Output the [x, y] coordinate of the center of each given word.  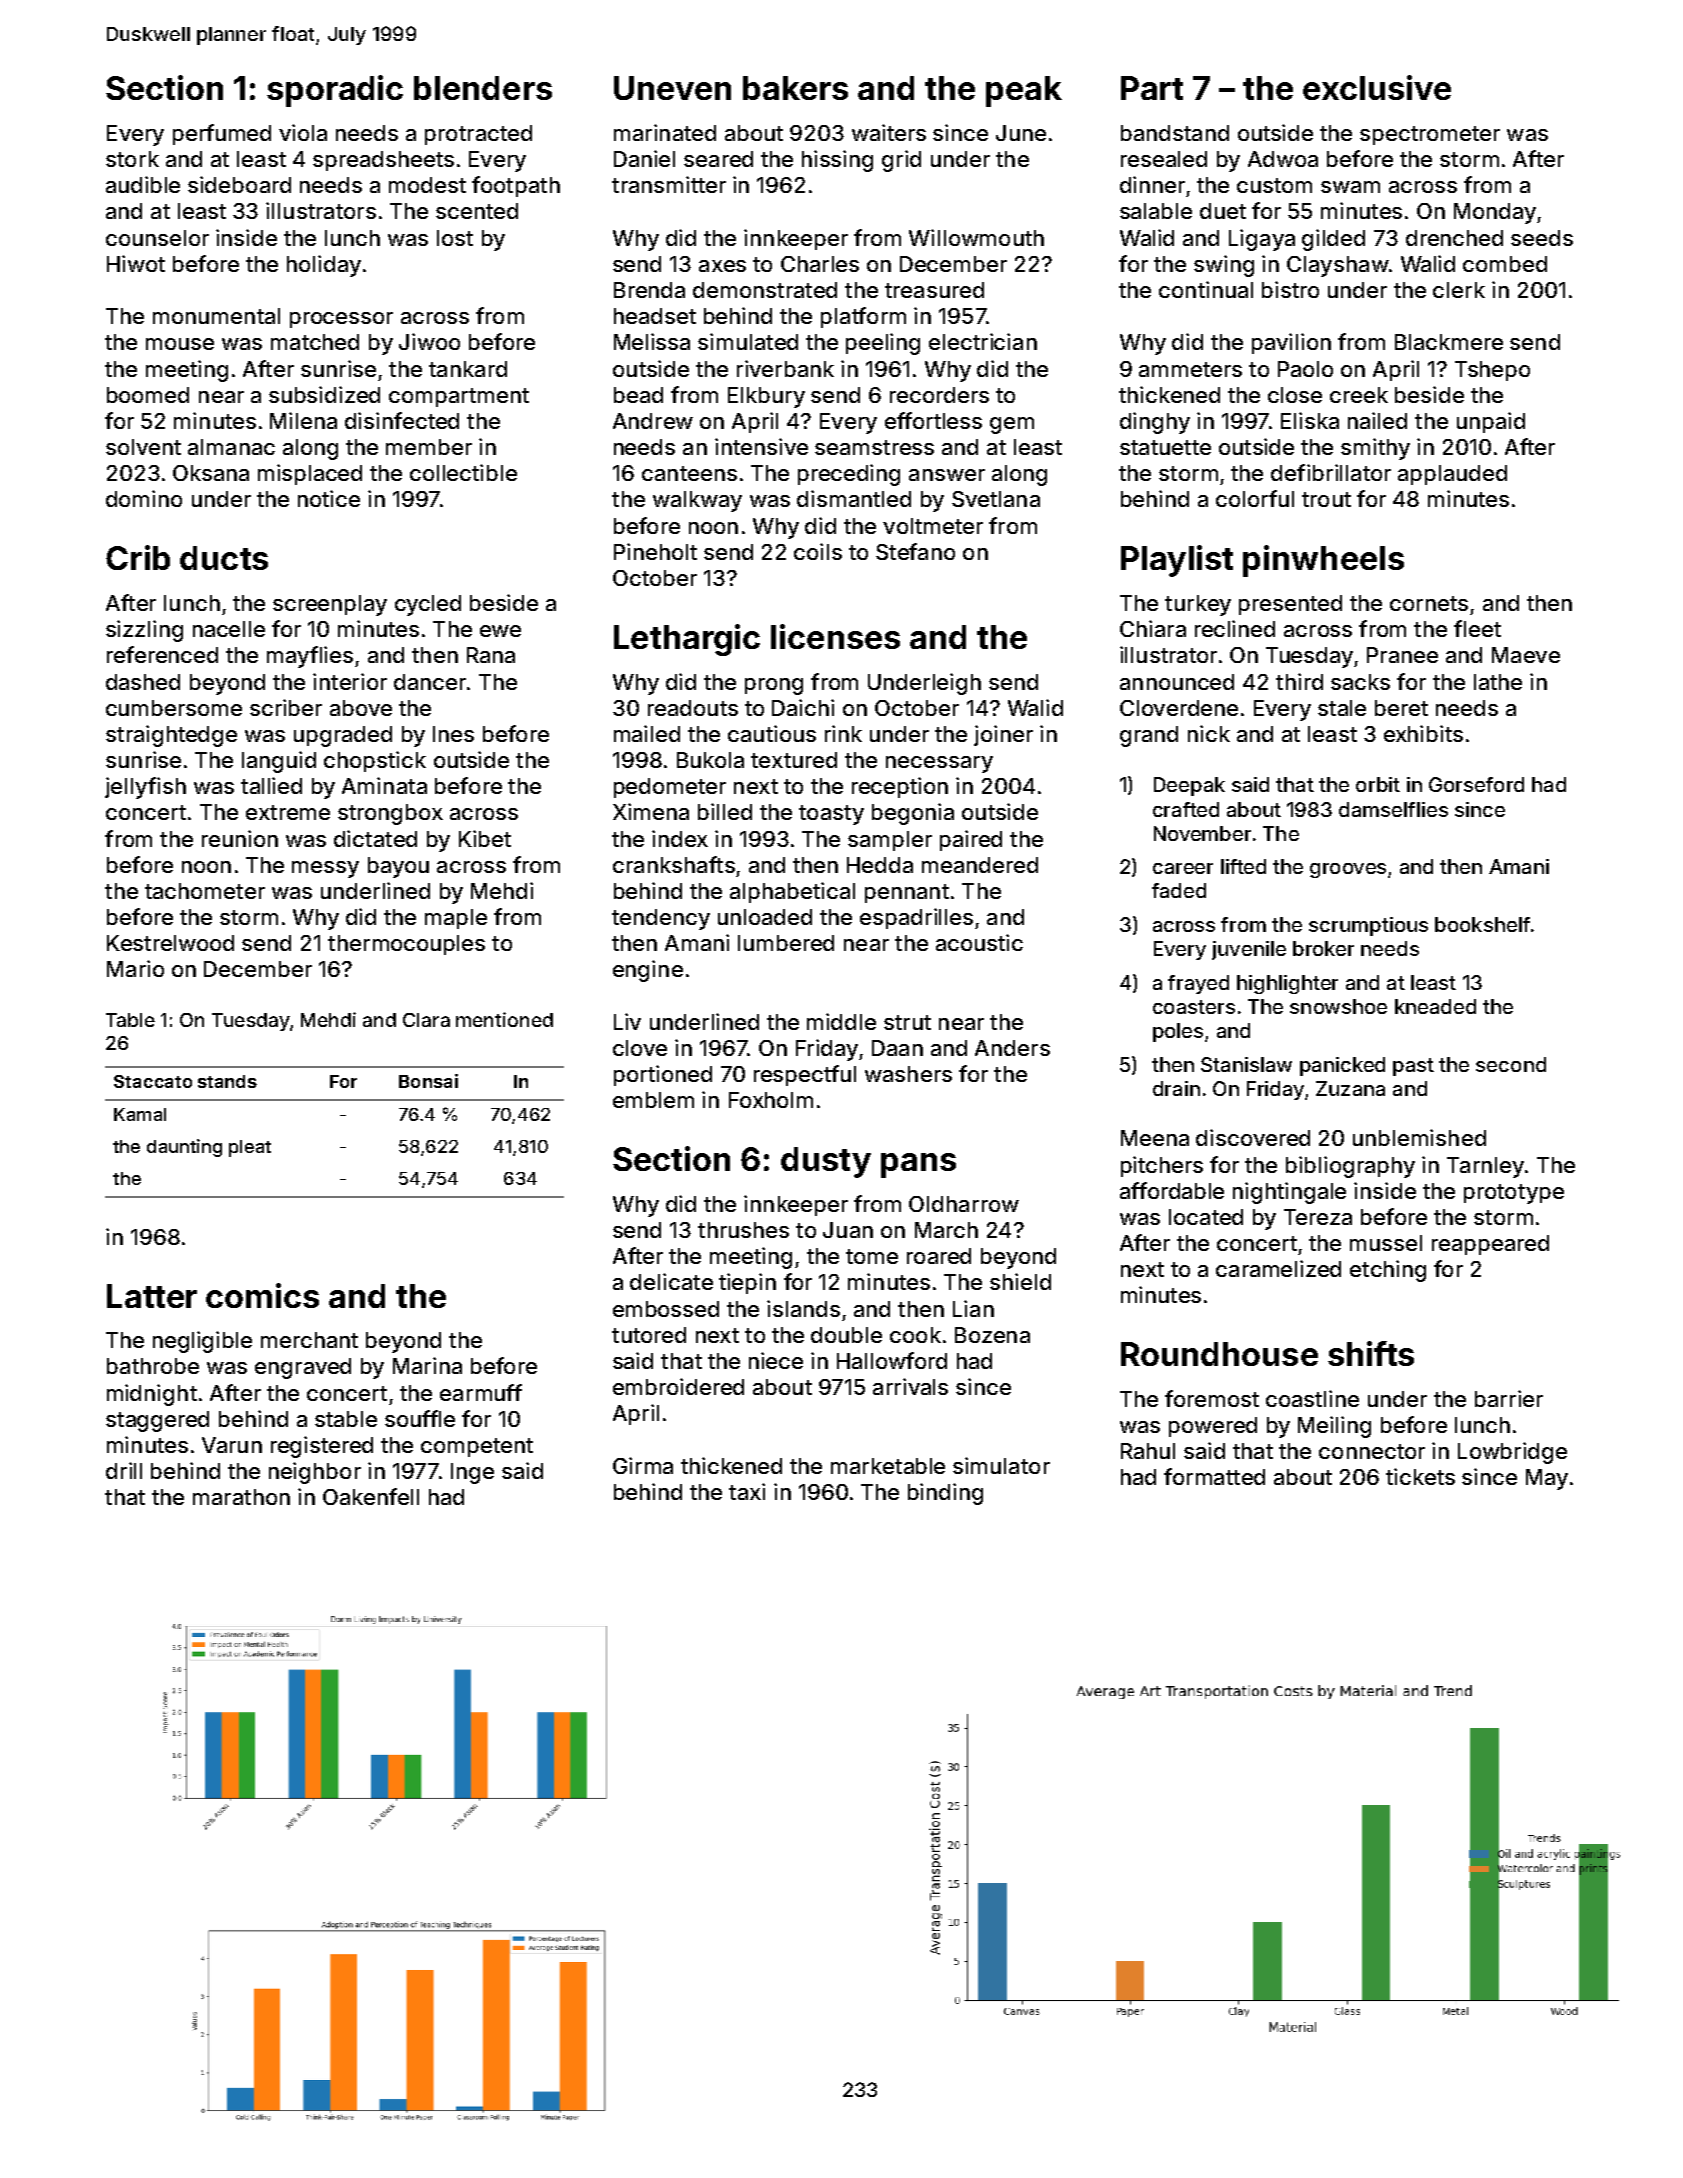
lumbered [786, 943]
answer [947, 475]
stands [227, 1081]
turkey [1198, 605]
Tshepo [1492, 371]
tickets [1420, 1476]
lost [455, 238]
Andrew [653, 421]
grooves [1348, 870]
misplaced [310, 474]
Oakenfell [371, 1496]
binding [945, 1494]
